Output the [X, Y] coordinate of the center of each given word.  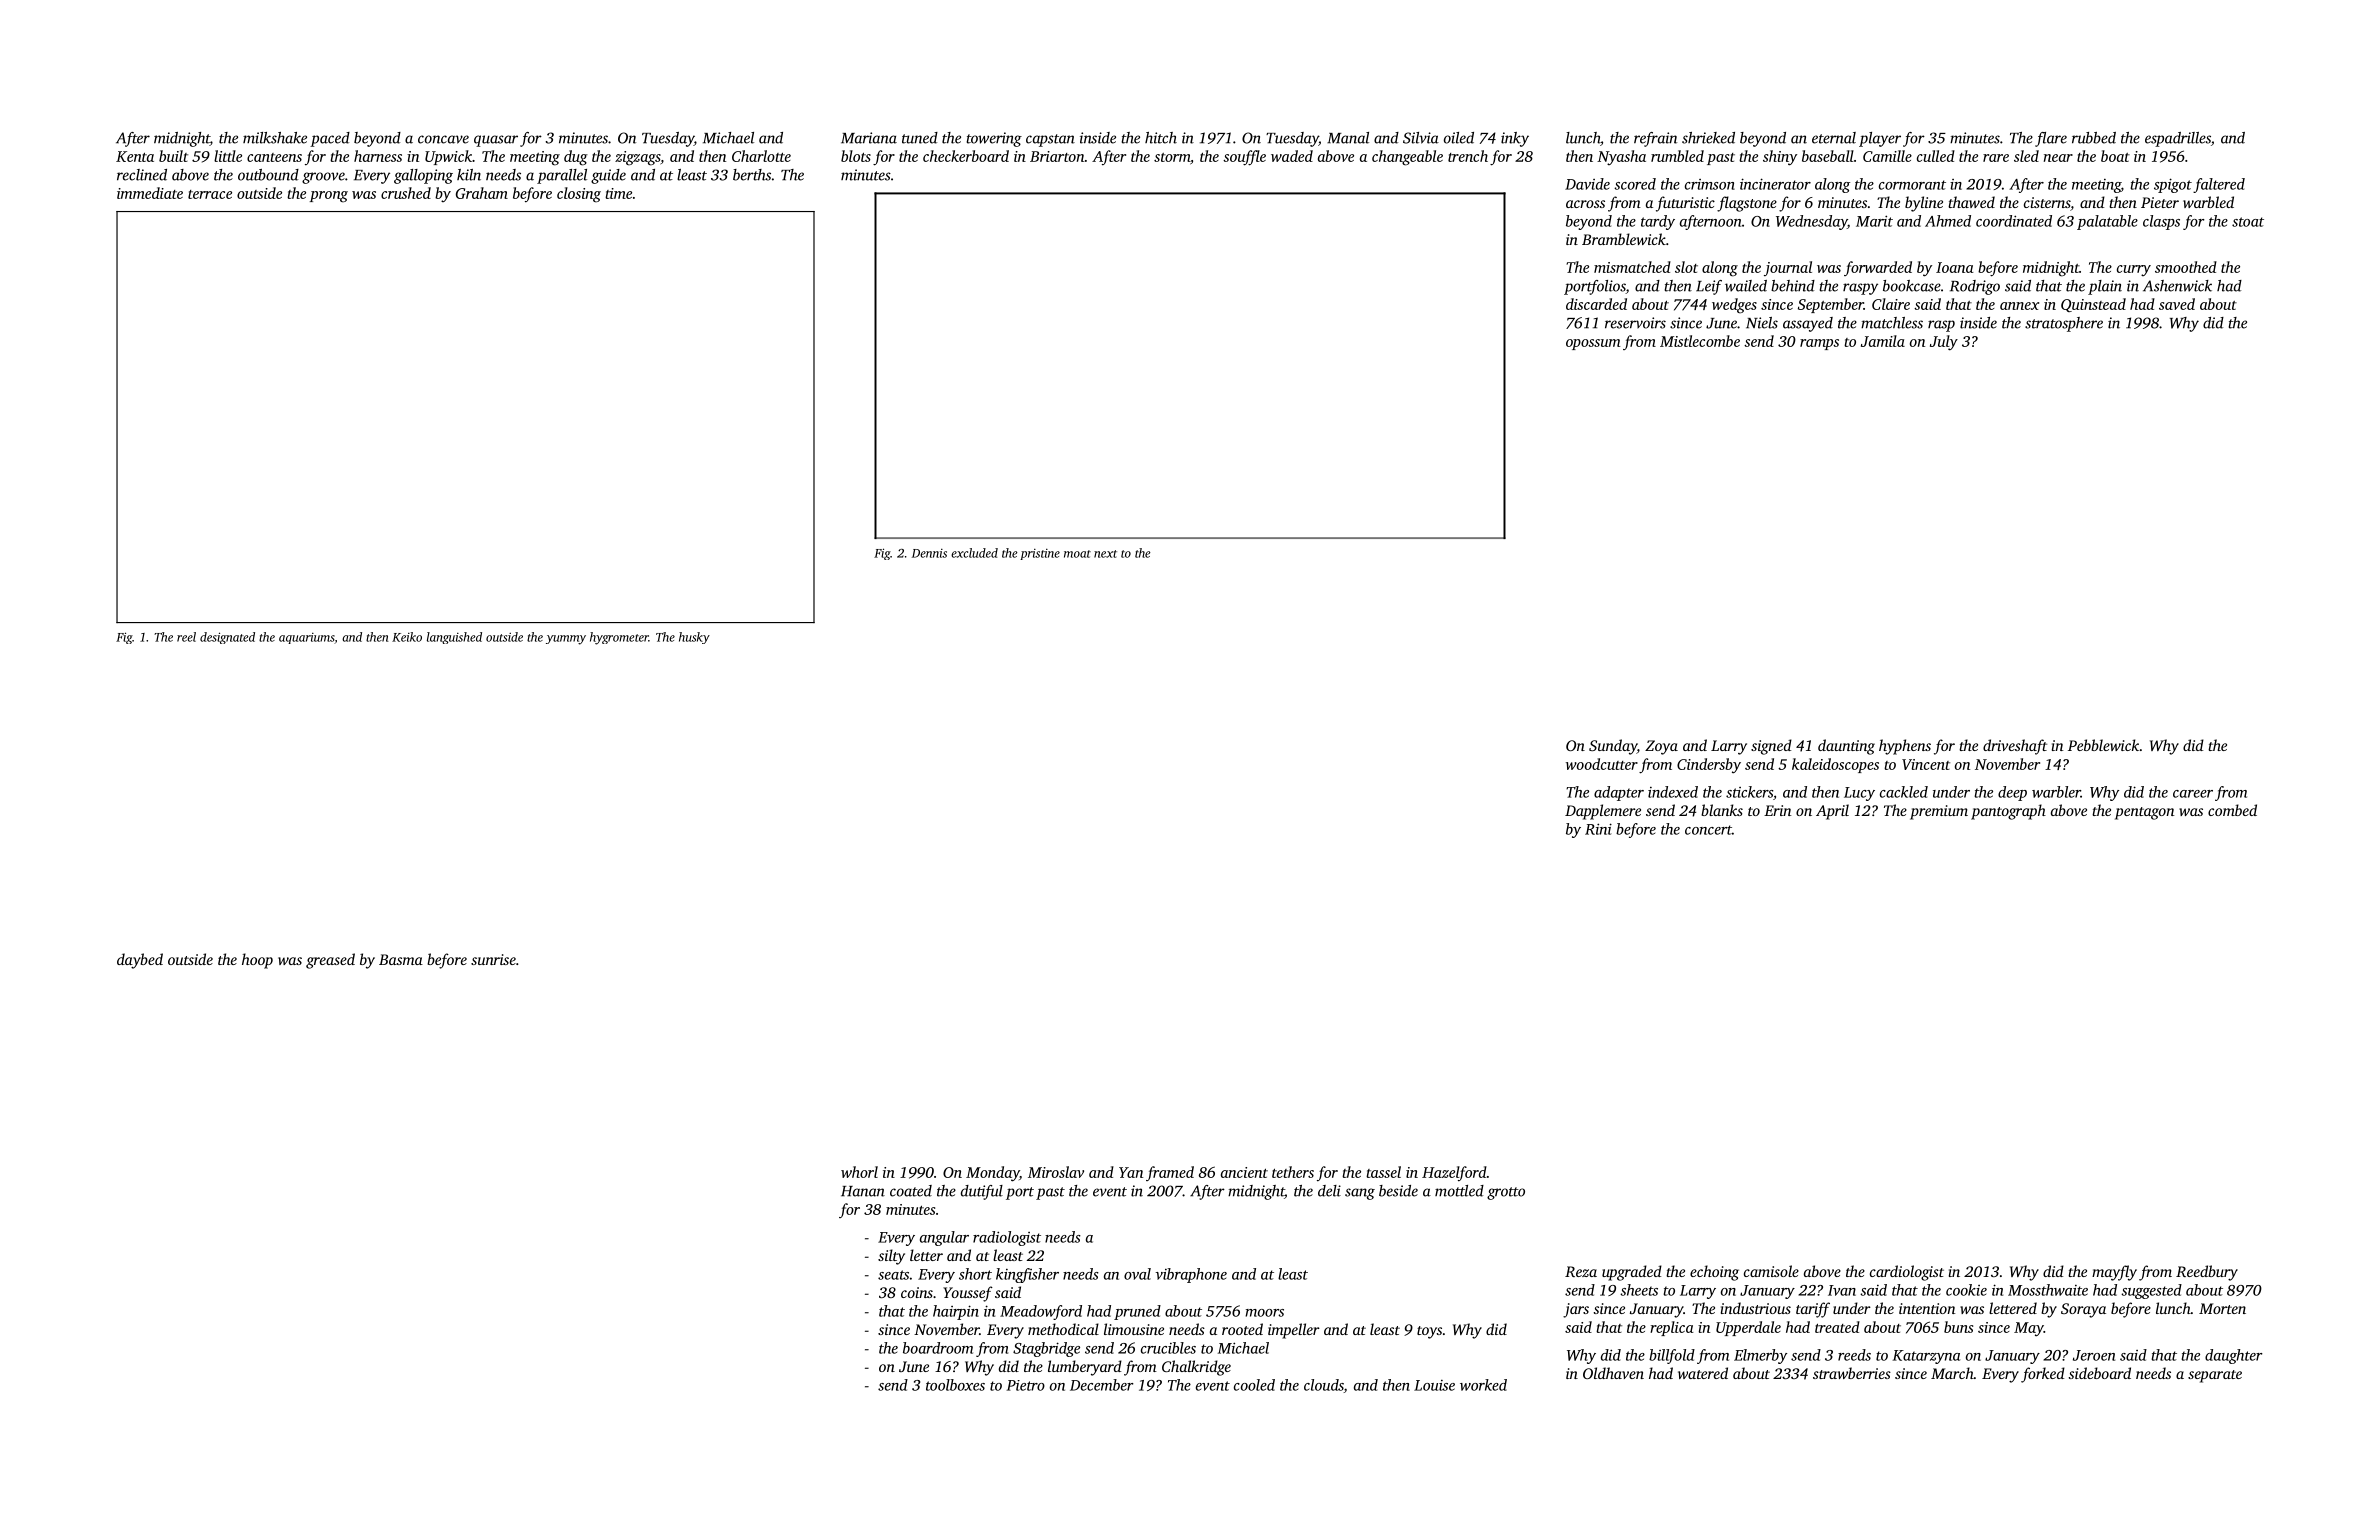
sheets [1639, 1290]
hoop [257, 961]
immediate [150, 193]
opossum [1593, 344]
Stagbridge [1046, 1349]
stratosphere [2064, 324]
